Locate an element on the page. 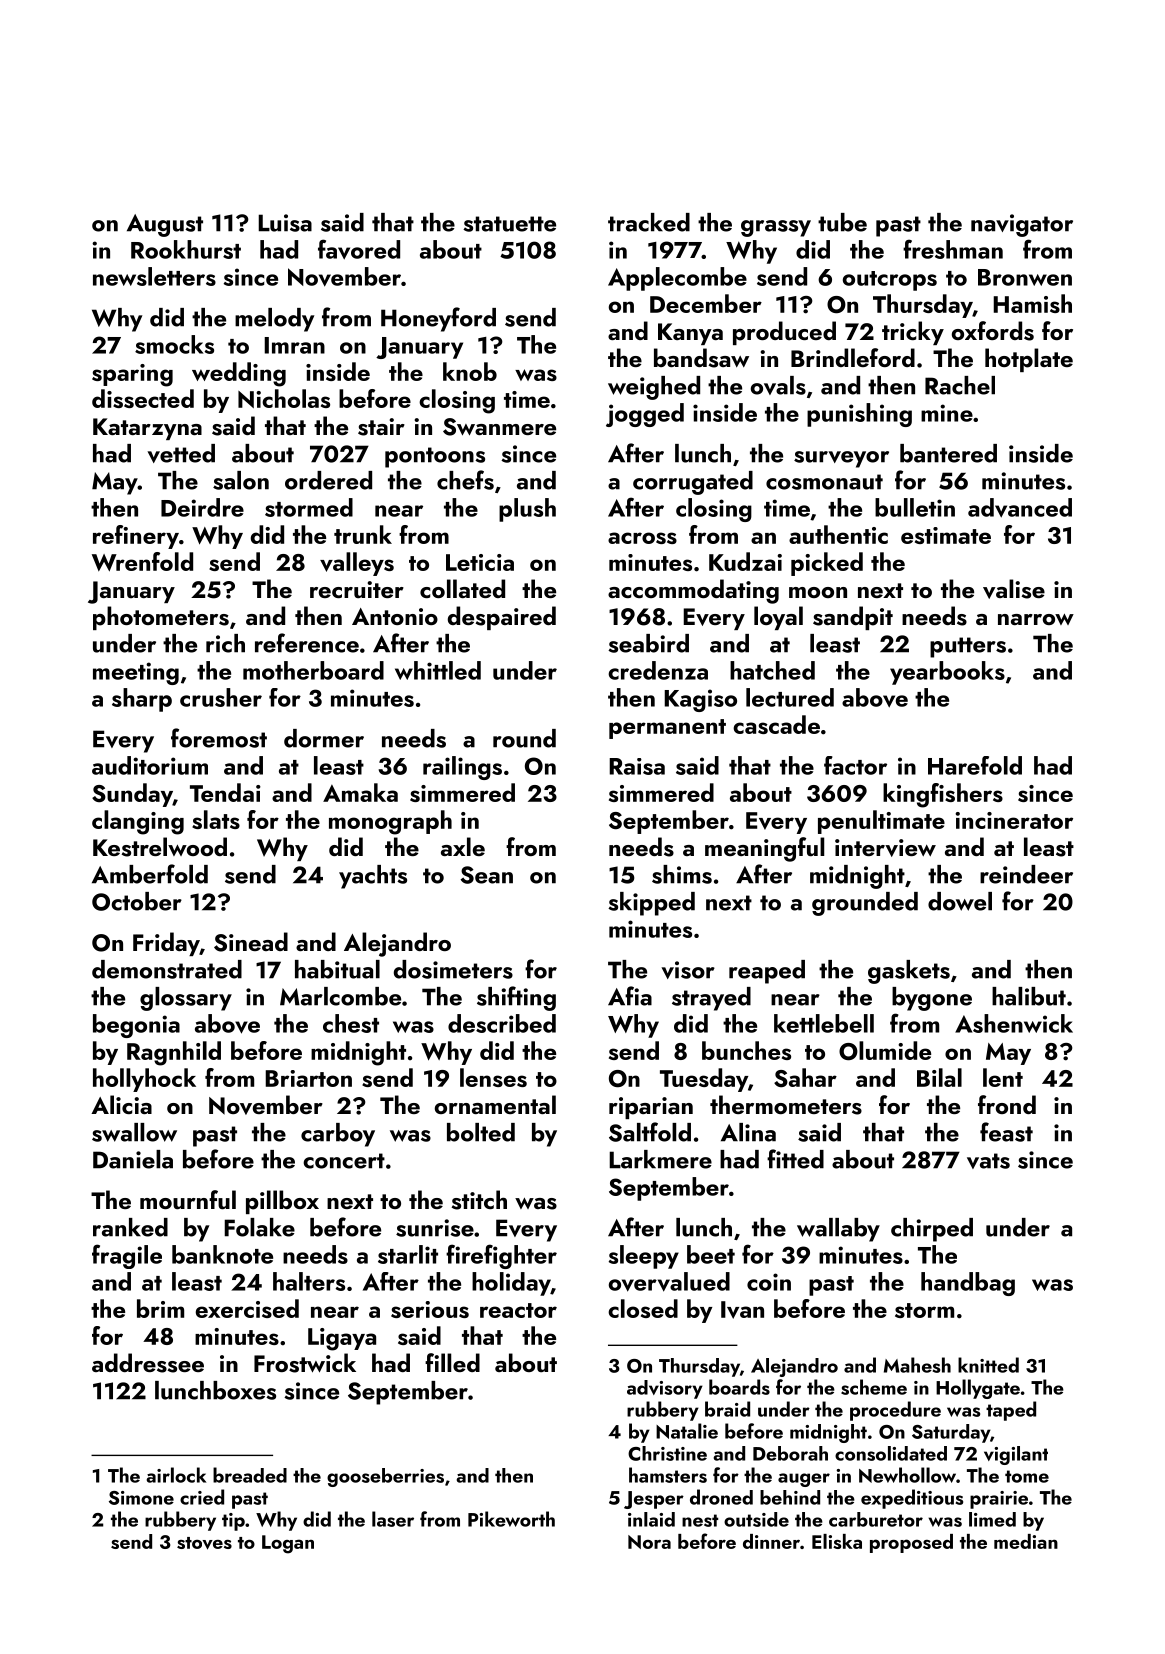 The width and height of the document is (1165, 1654). incinerator is located at coordinates (1014, 820).
